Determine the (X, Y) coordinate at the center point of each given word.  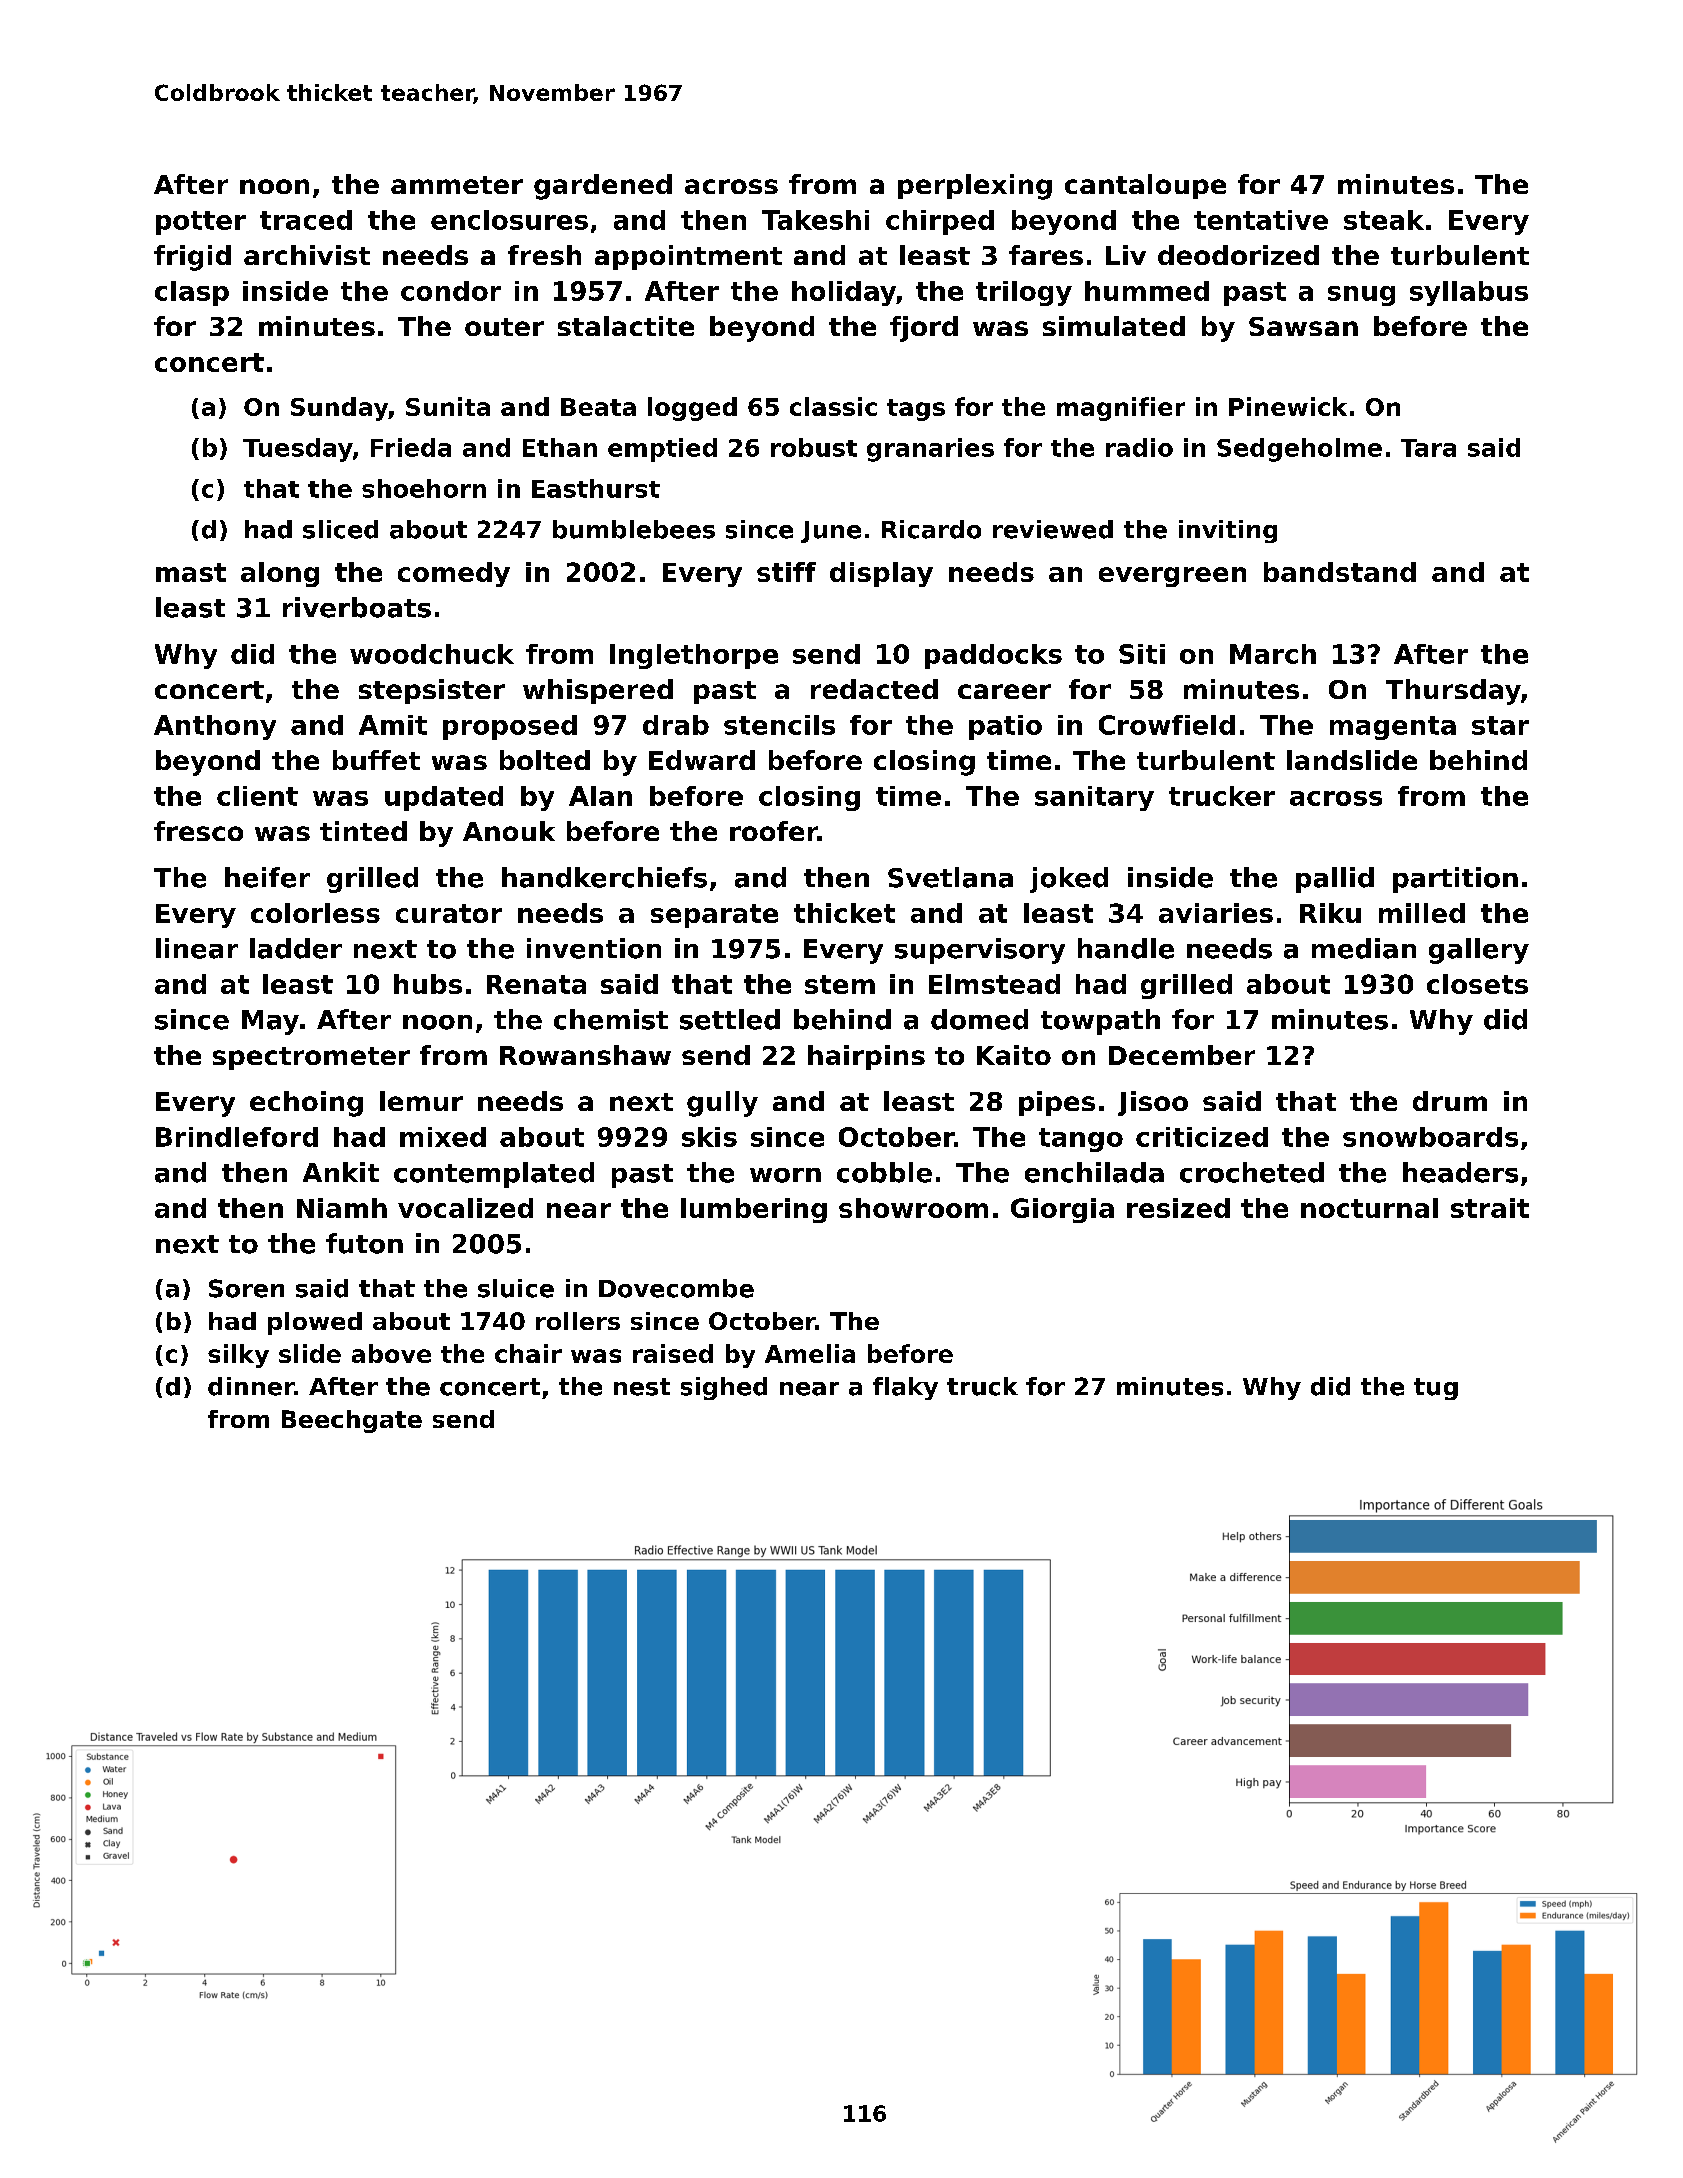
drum (1450, 1101)
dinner (251, 1386)
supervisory (980, 951)
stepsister (432, 691)
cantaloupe (1145, 186)
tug (1436, 1389)
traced (306, 220)
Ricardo (931, 529)
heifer (267, 877)
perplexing (975, 187)
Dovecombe (676, 1288)
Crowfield (1167, 725)
